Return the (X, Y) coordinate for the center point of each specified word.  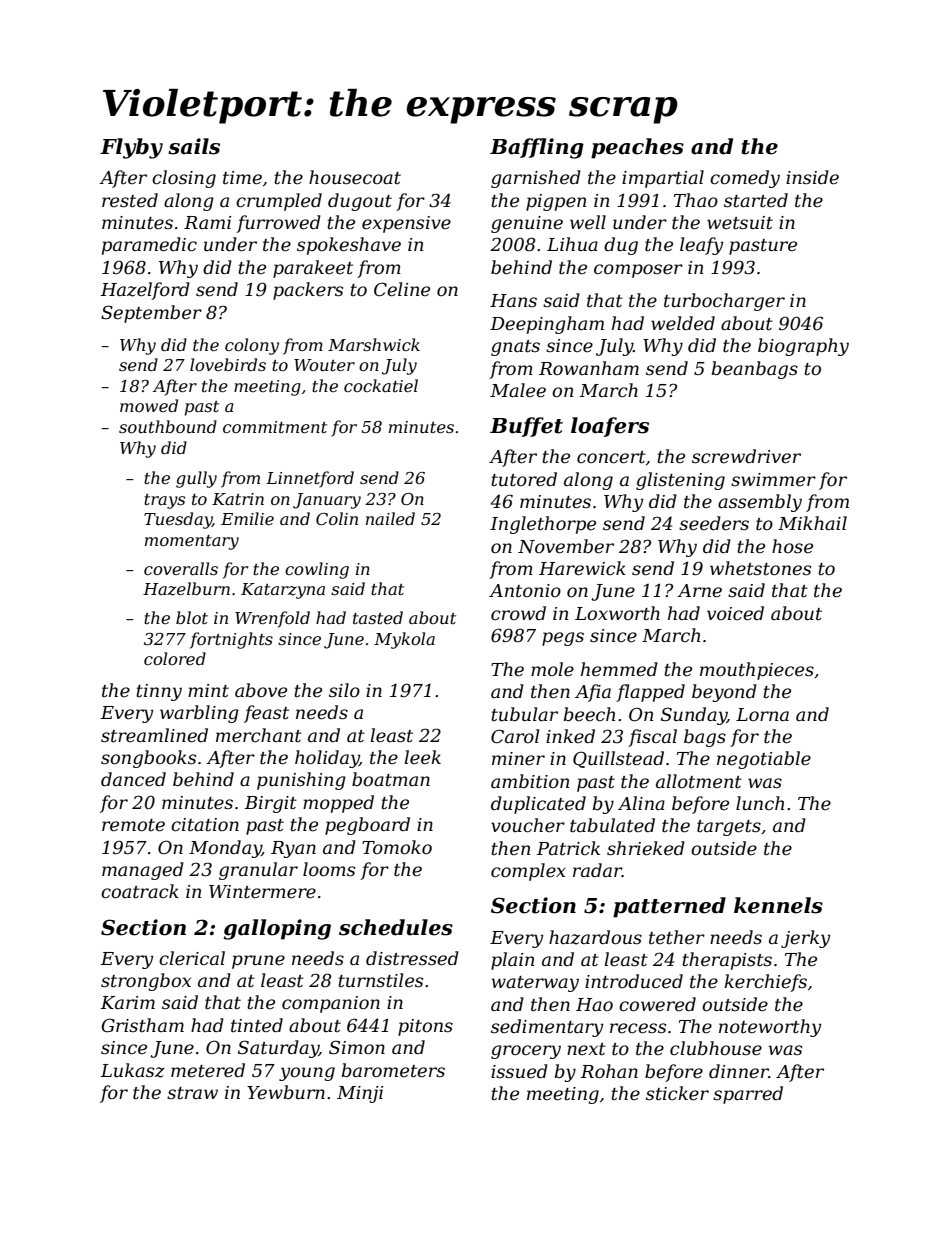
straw (192, 1093)
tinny (159, 692)
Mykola (404, 640)
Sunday (694, 716)
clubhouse (716, 1048)
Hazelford (145, 291)
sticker (677, 1093)
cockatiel (381, 385)
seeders (714, 523)
